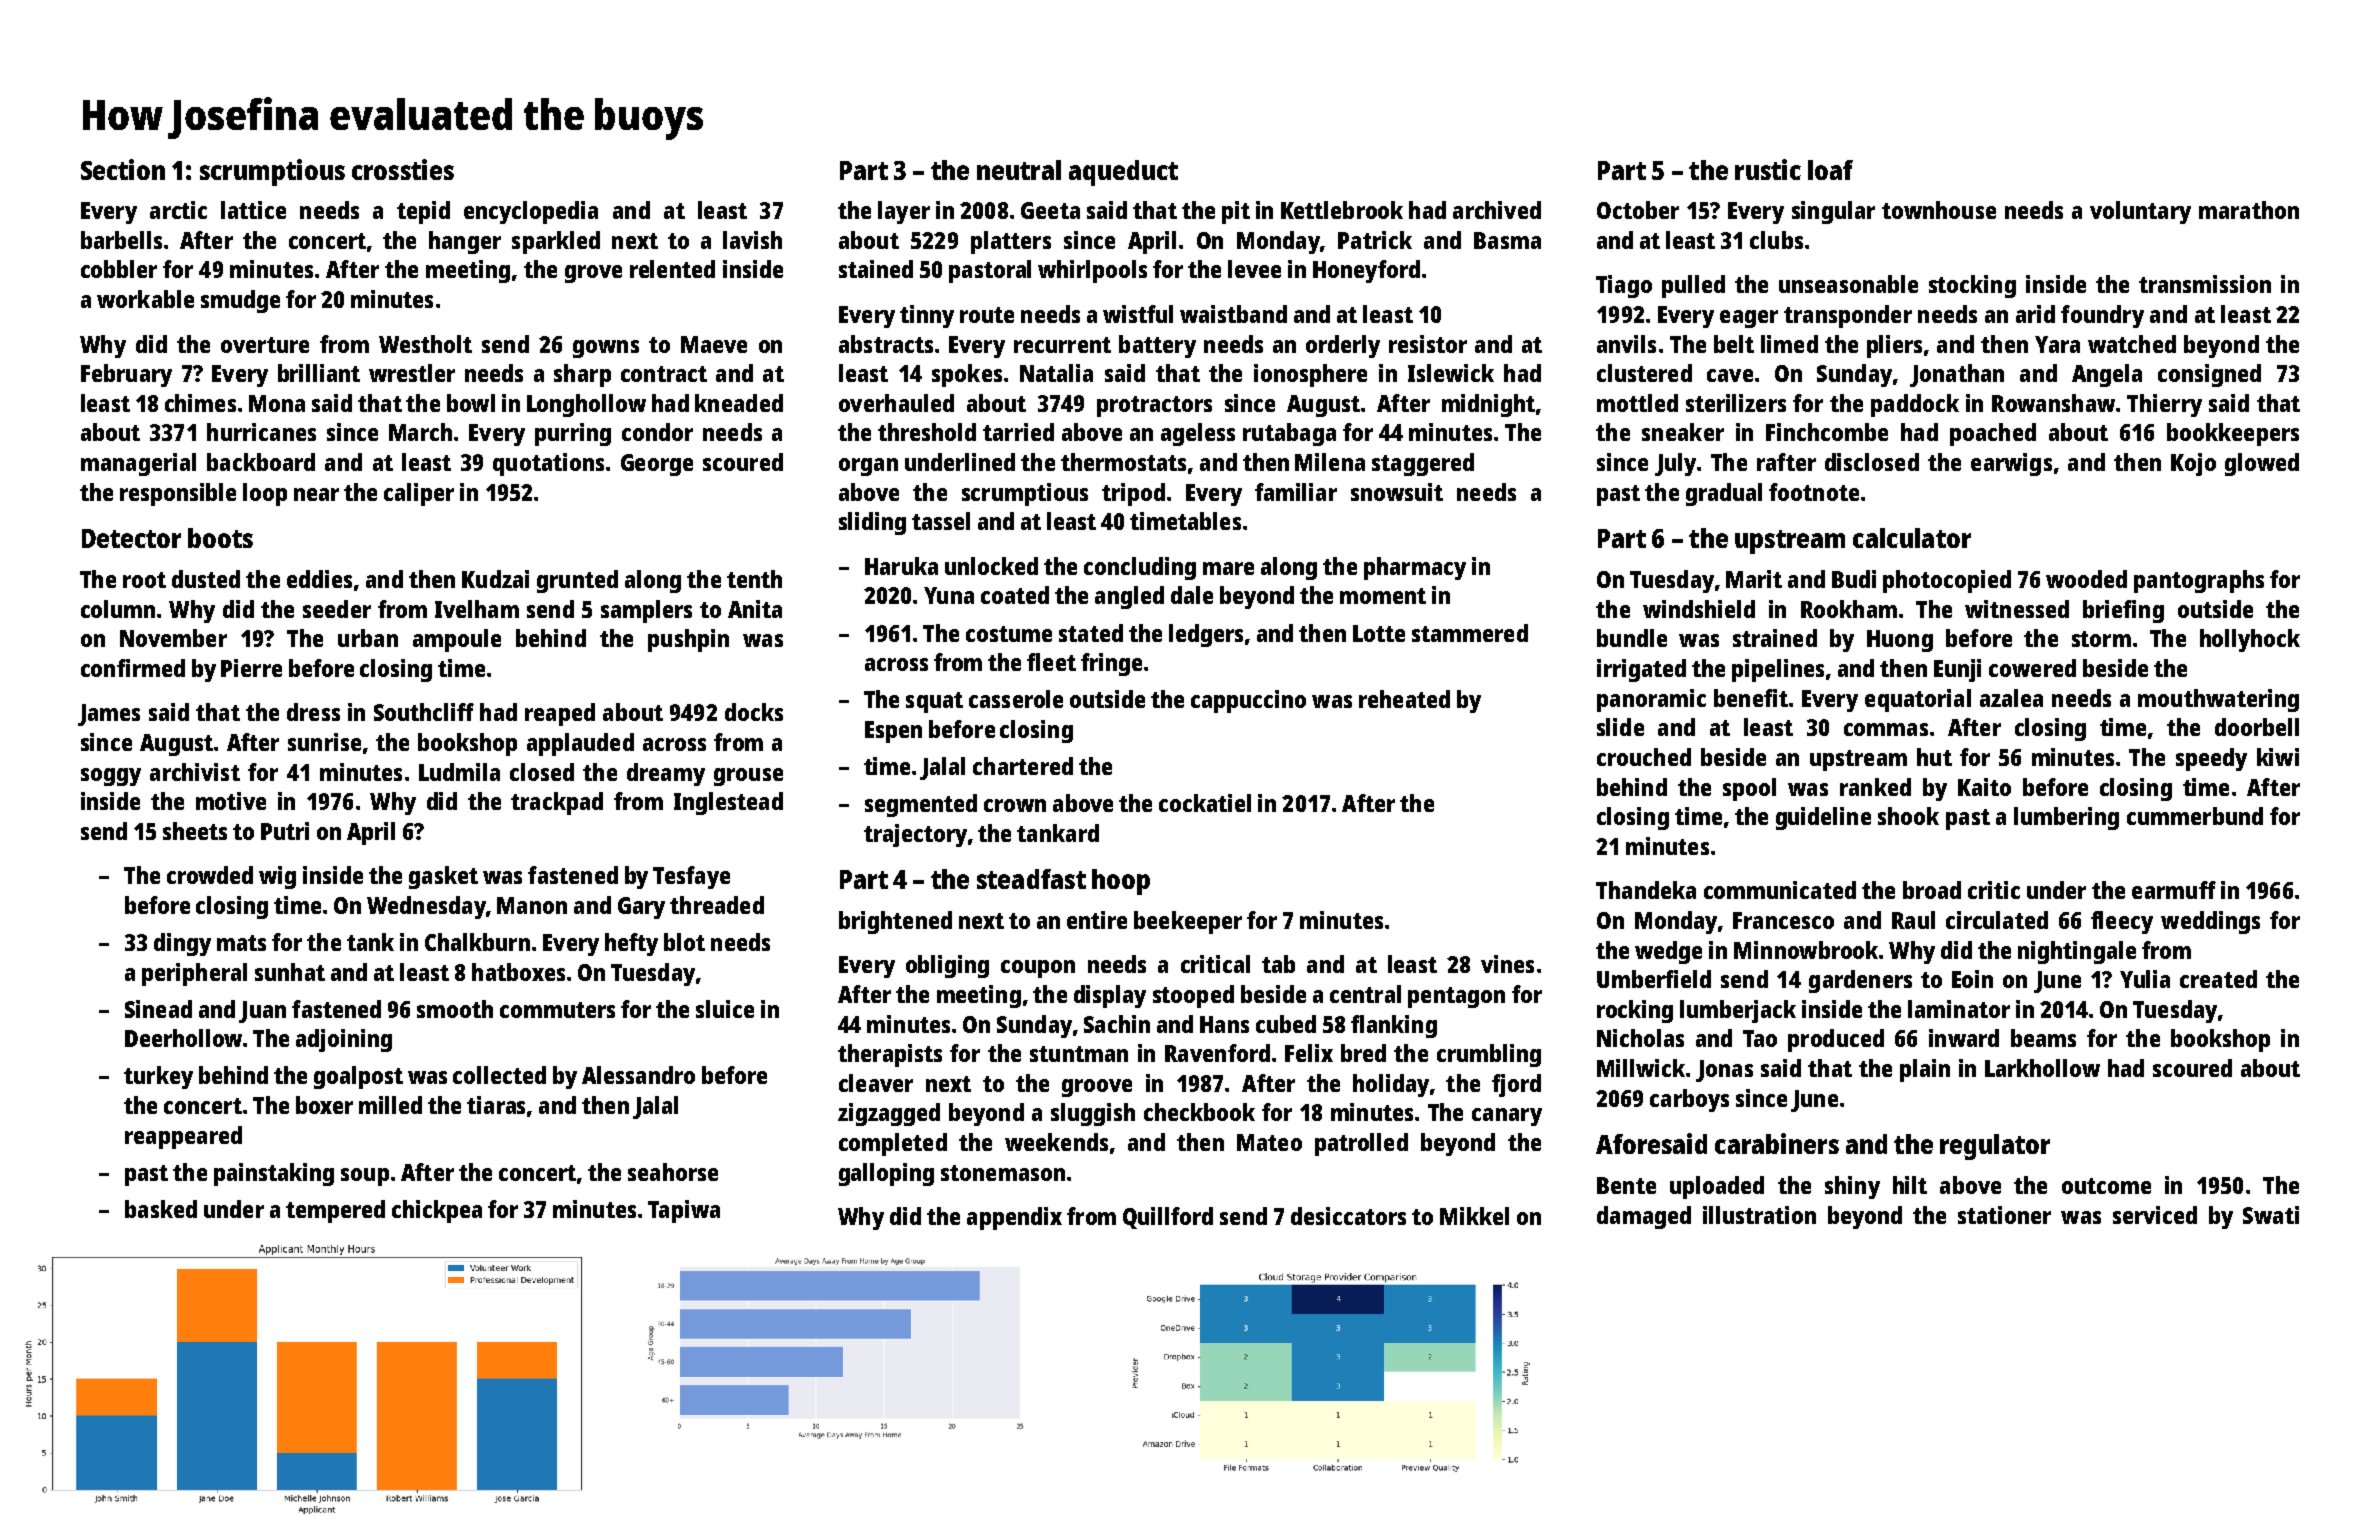 The image size is (2380, 1540). I want to click on commuters, so click(557, 1010).
